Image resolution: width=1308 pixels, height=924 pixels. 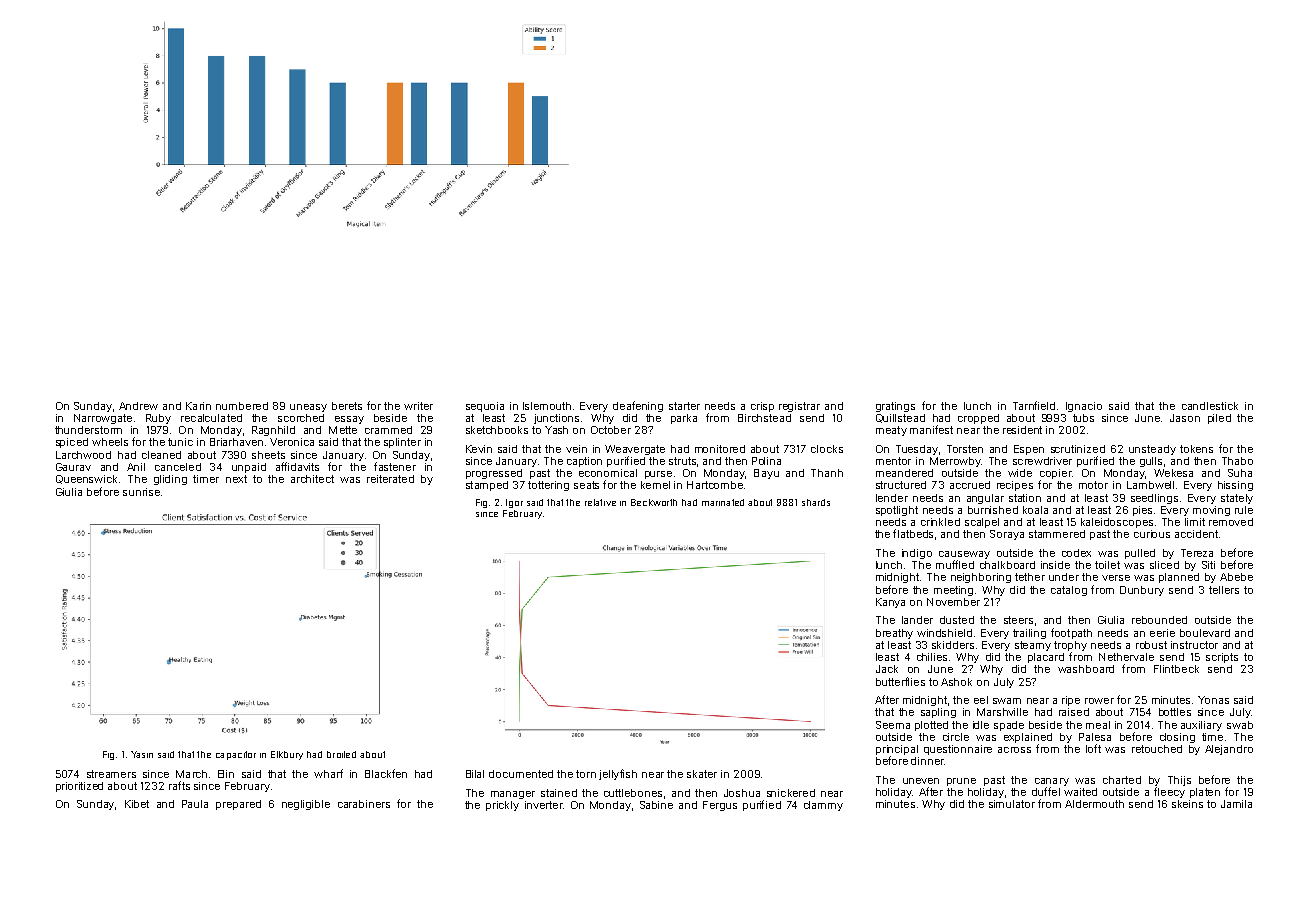 What do you see at coordinates (1094, 804) in the screenshot?
I see `Aldermouth` at bounding box center [1094, 804].
